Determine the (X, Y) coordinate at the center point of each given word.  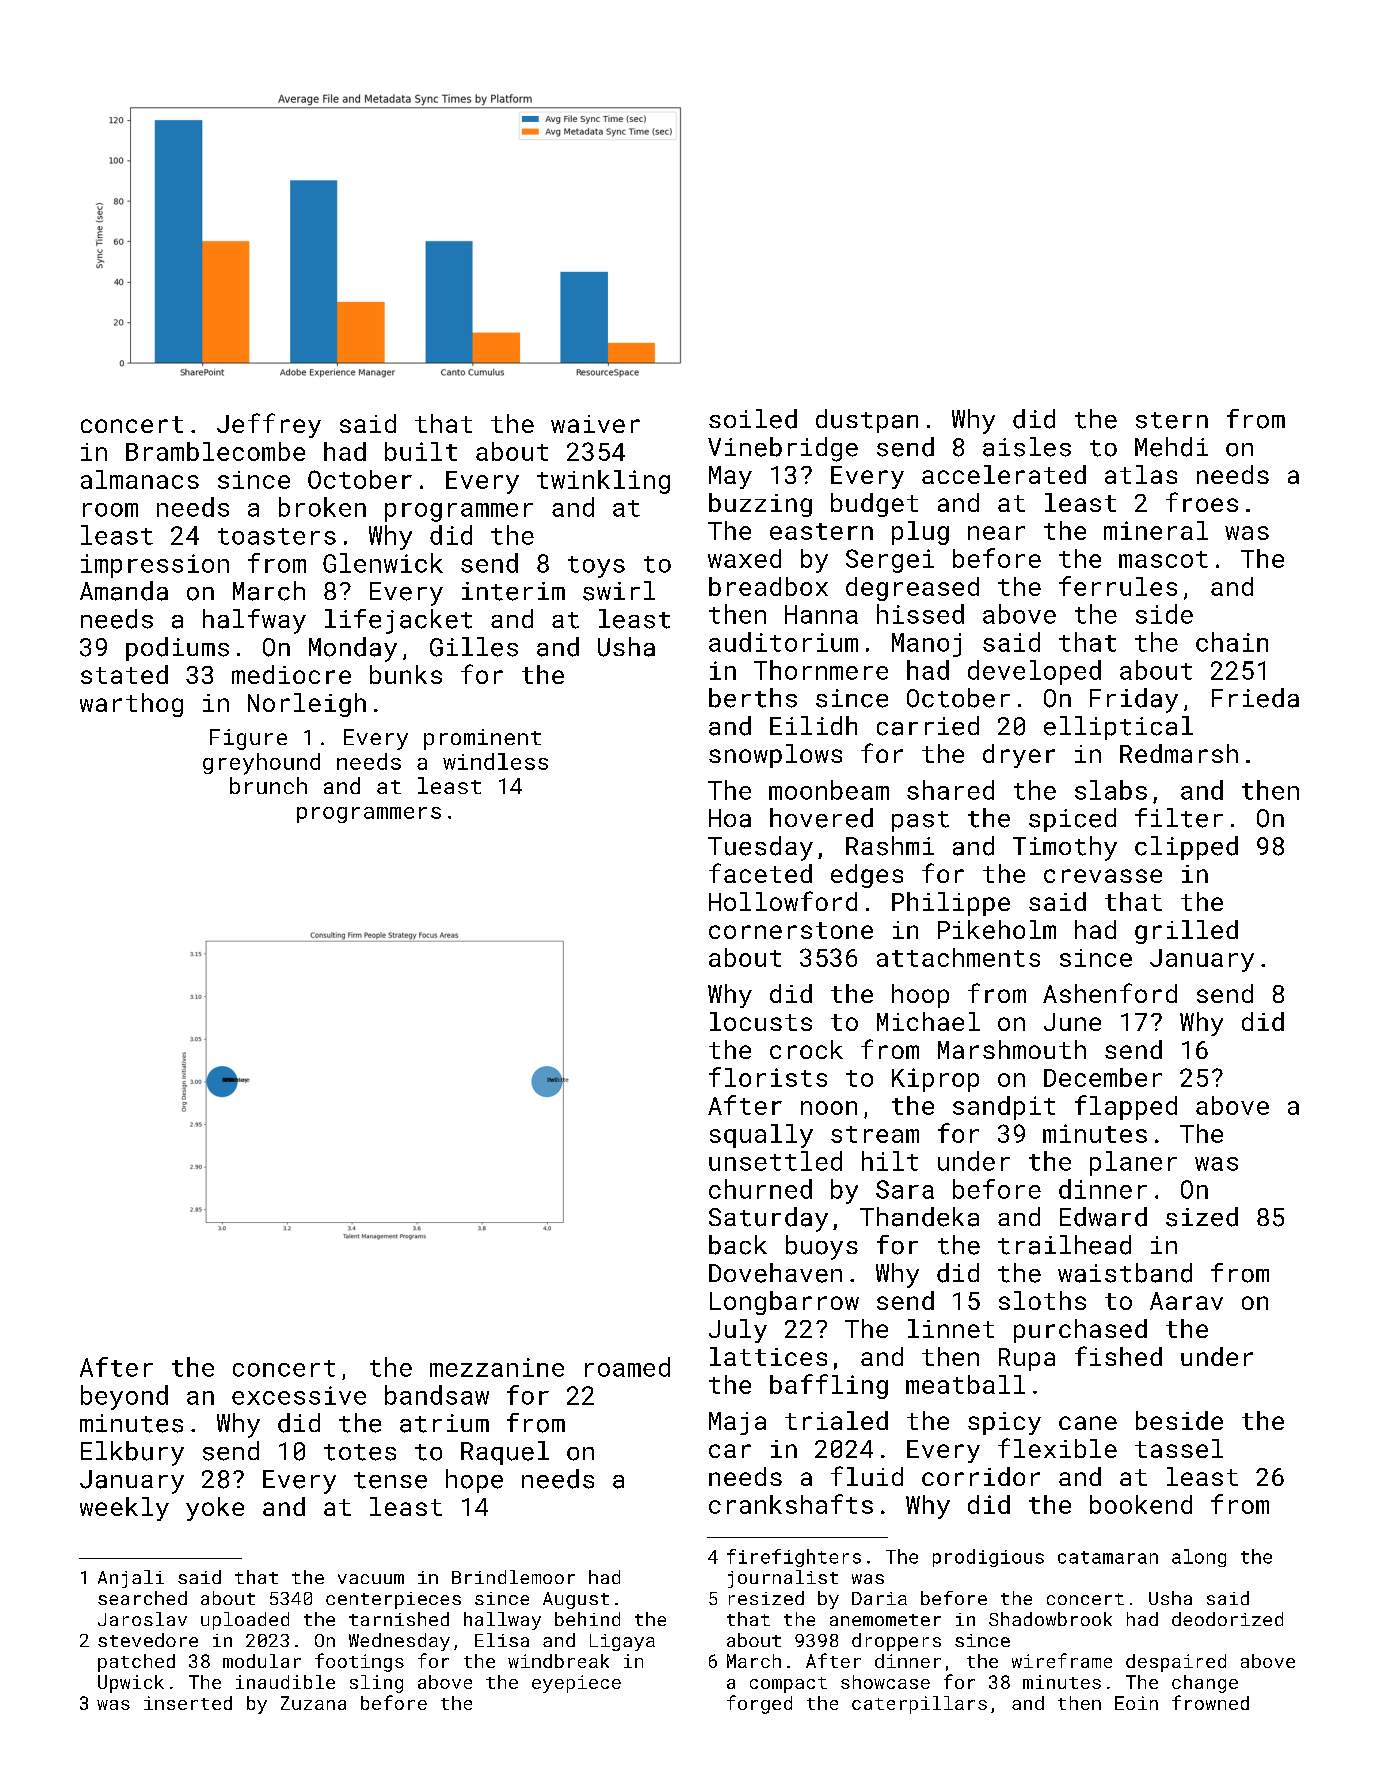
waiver (595, 424)
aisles (1027, 447)
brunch (268, 785)
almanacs (140, 479)
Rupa (1027, 1359)
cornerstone (791, 930)
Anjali (131, 1579)
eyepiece (576, 1684)
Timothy (1065, 848)
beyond (124, 1397)
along (1199, 1558)
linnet (951, 1328)
